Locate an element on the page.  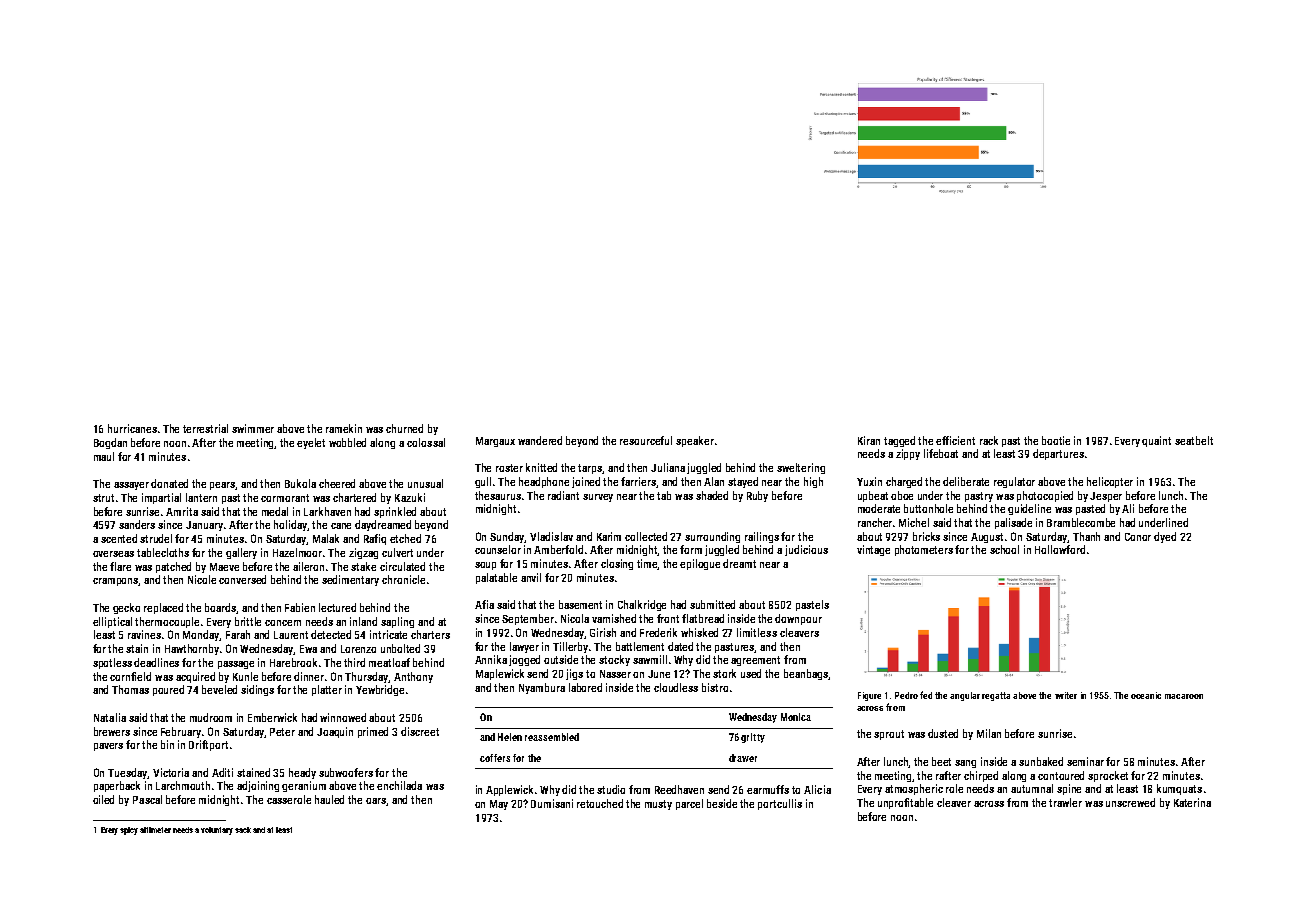
Natalia is located at coordinates (110, 717).
